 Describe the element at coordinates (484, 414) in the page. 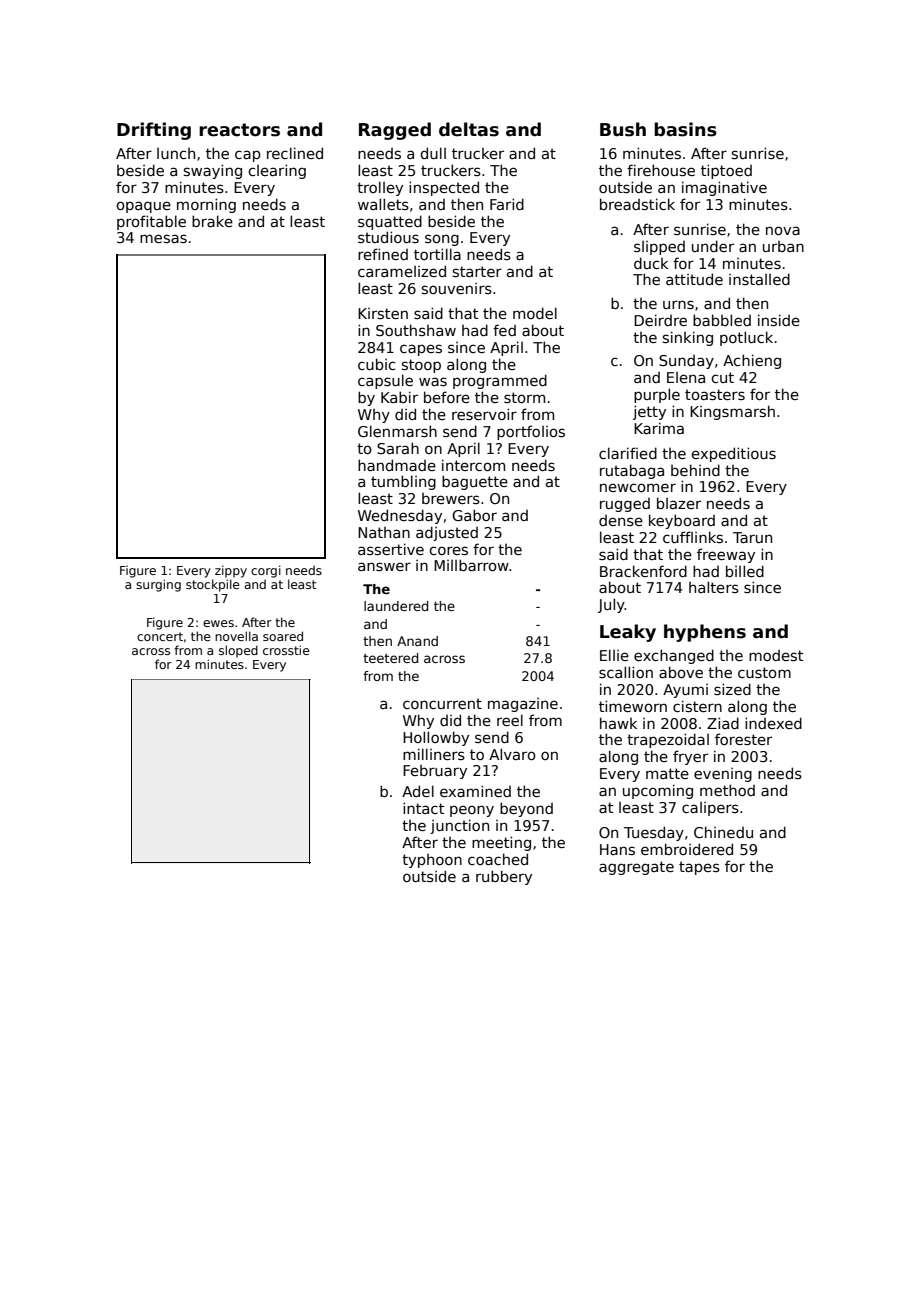

I see `reservoir` at that location.
